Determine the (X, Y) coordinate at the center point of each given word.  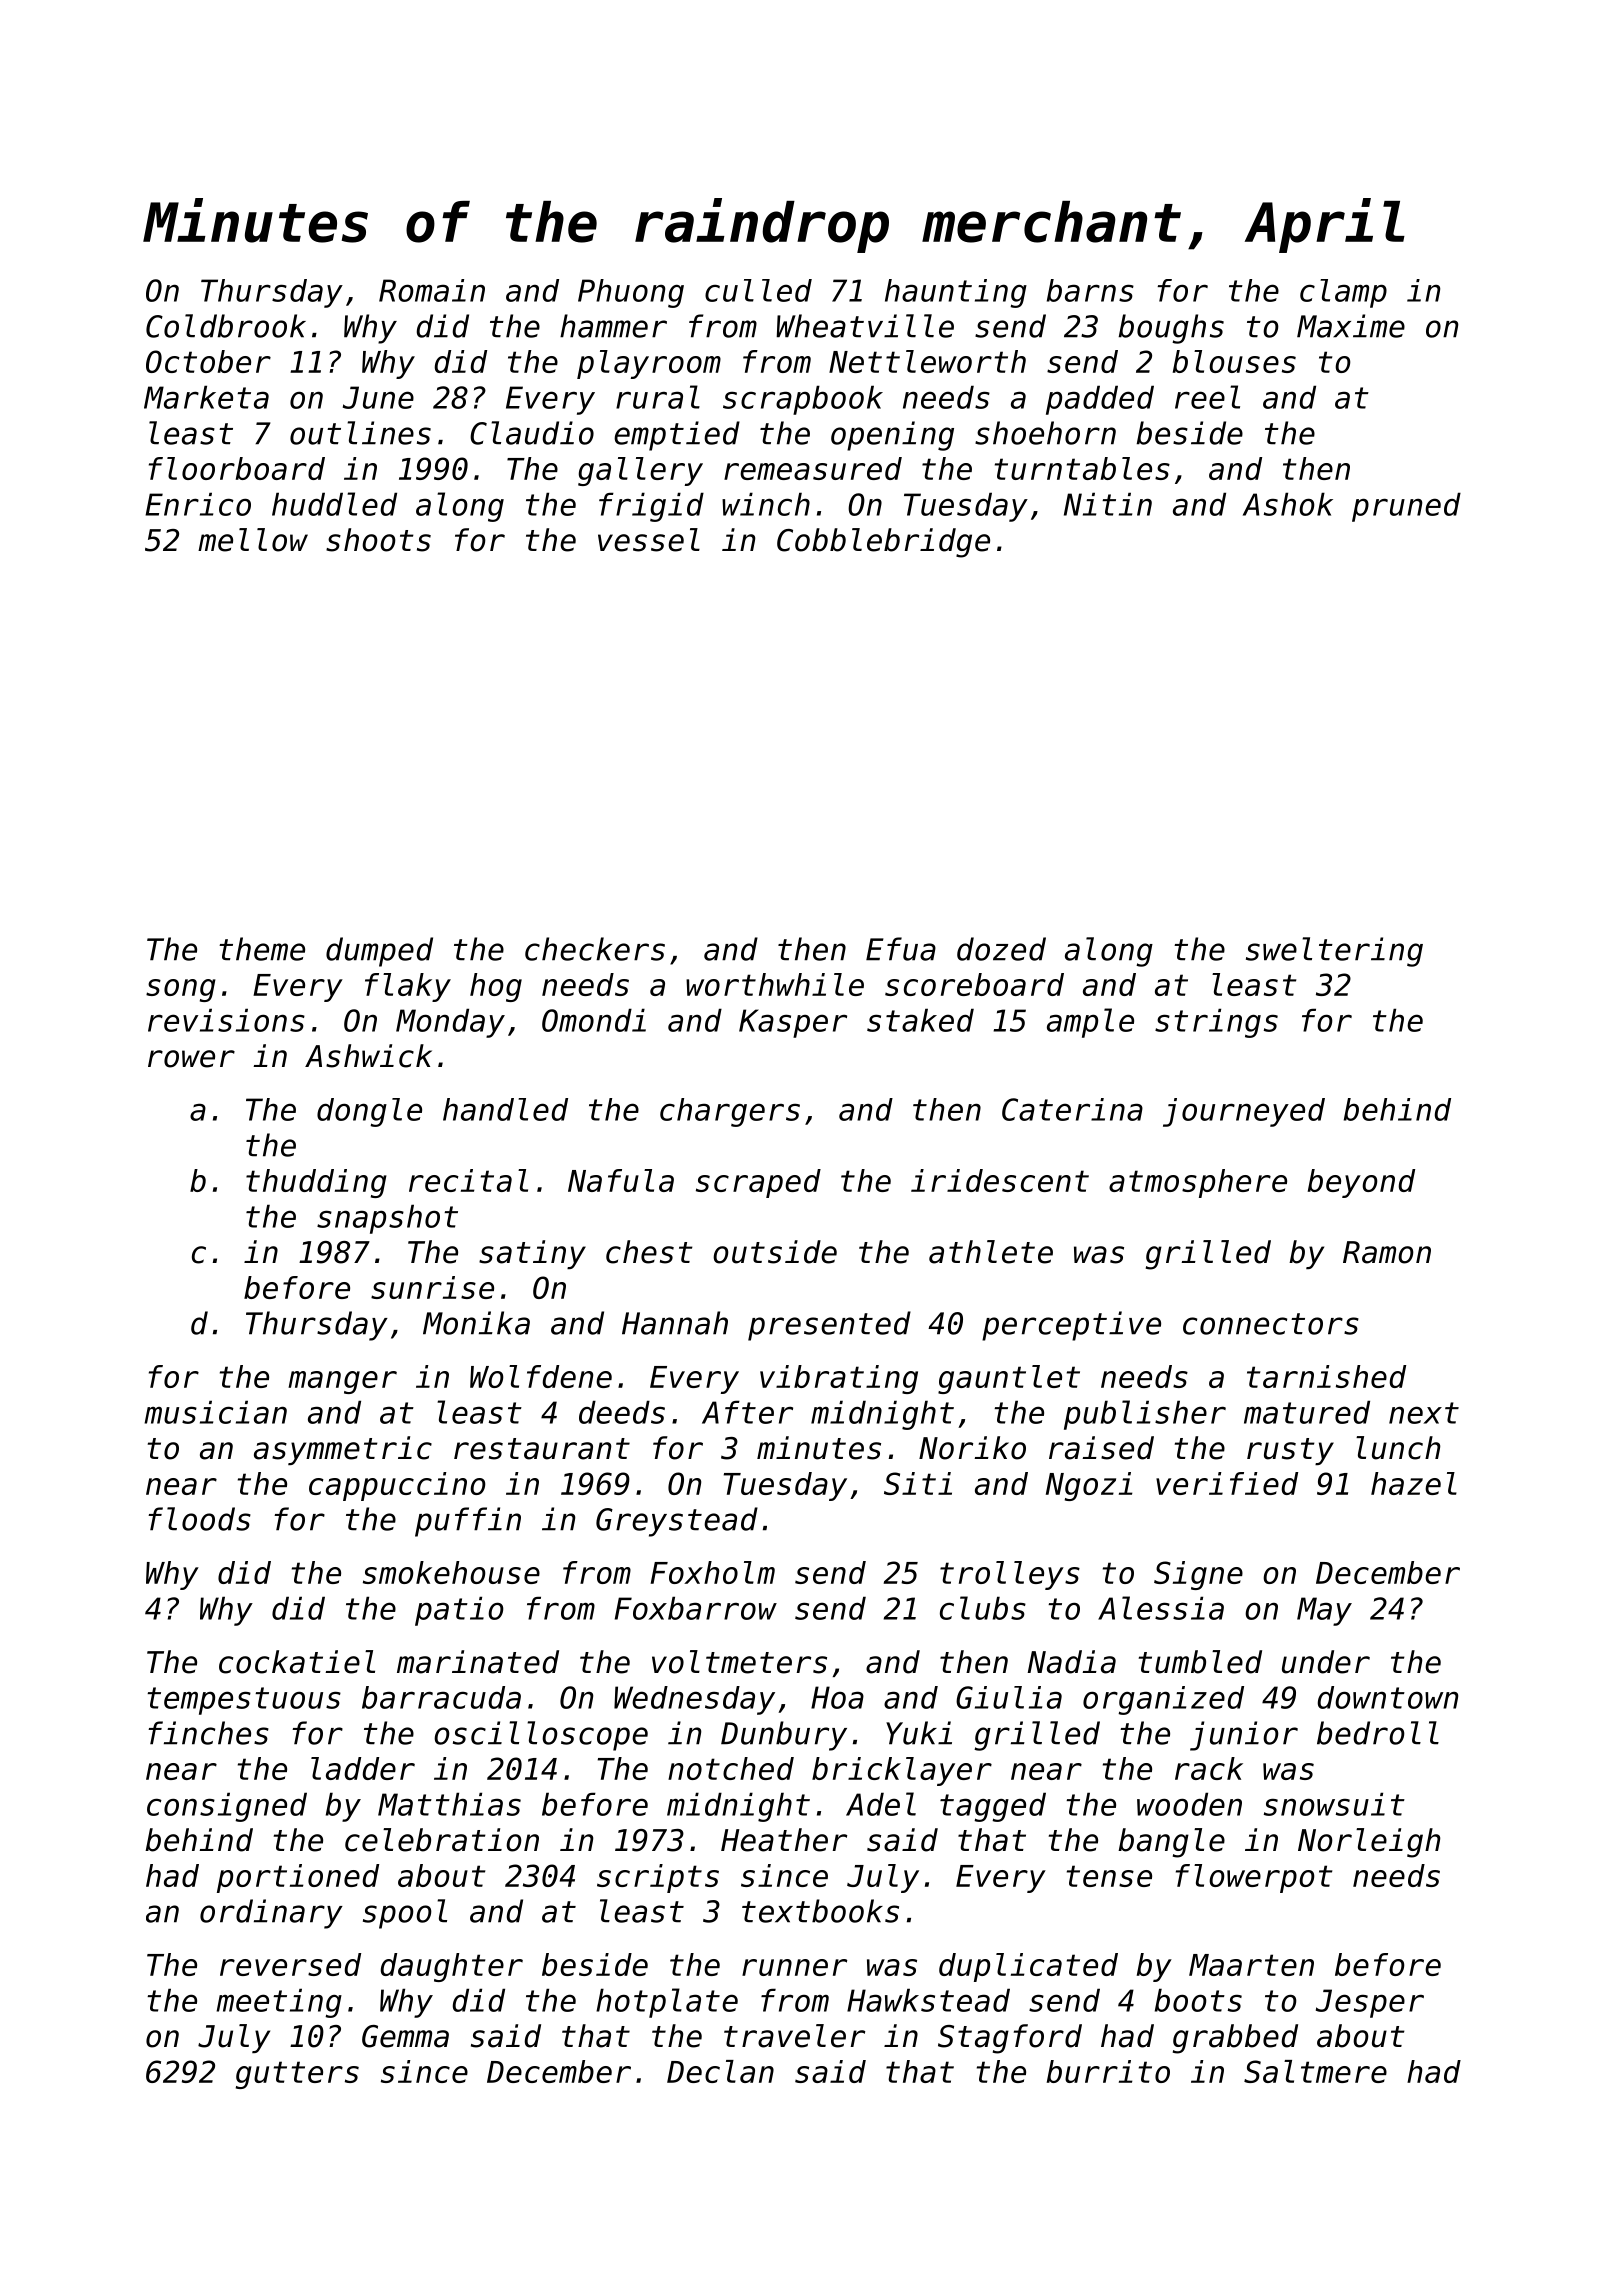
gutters (297, 2075)
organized (1163, 1700)
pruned (1406, 507)
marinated (478, 1662)
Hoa (837, 1697)
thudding (316, 1183)
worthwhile (775, 984)
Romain (432, 290)
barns (1090, 290)
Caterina (1072, 1109)
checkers (595, 949)
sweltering (1334, 952)
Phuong (631, 293)
